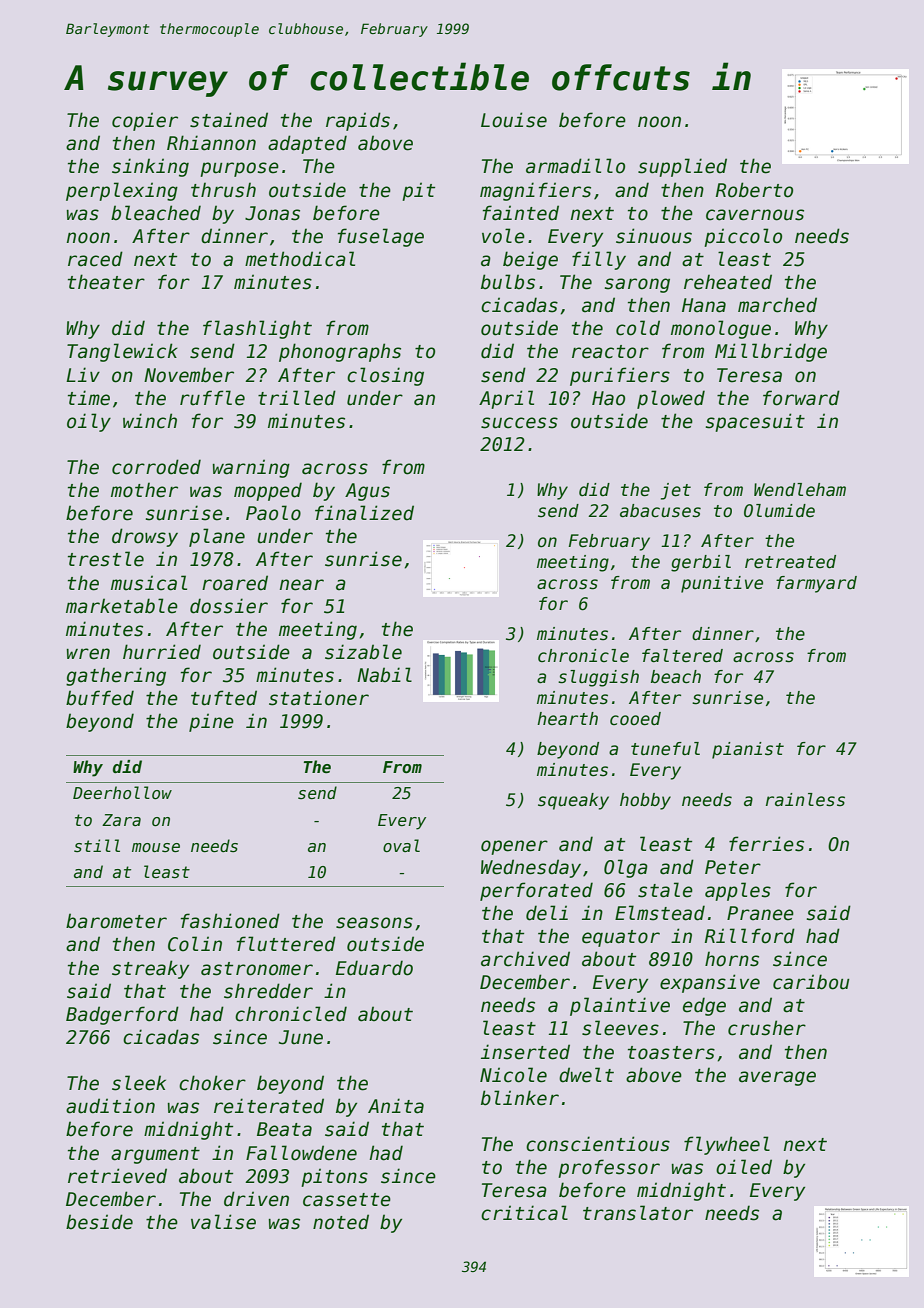  What do you see at coordinates (229, 120) in the screenshot?
I see `stained` at bounding box center [229, 120].
